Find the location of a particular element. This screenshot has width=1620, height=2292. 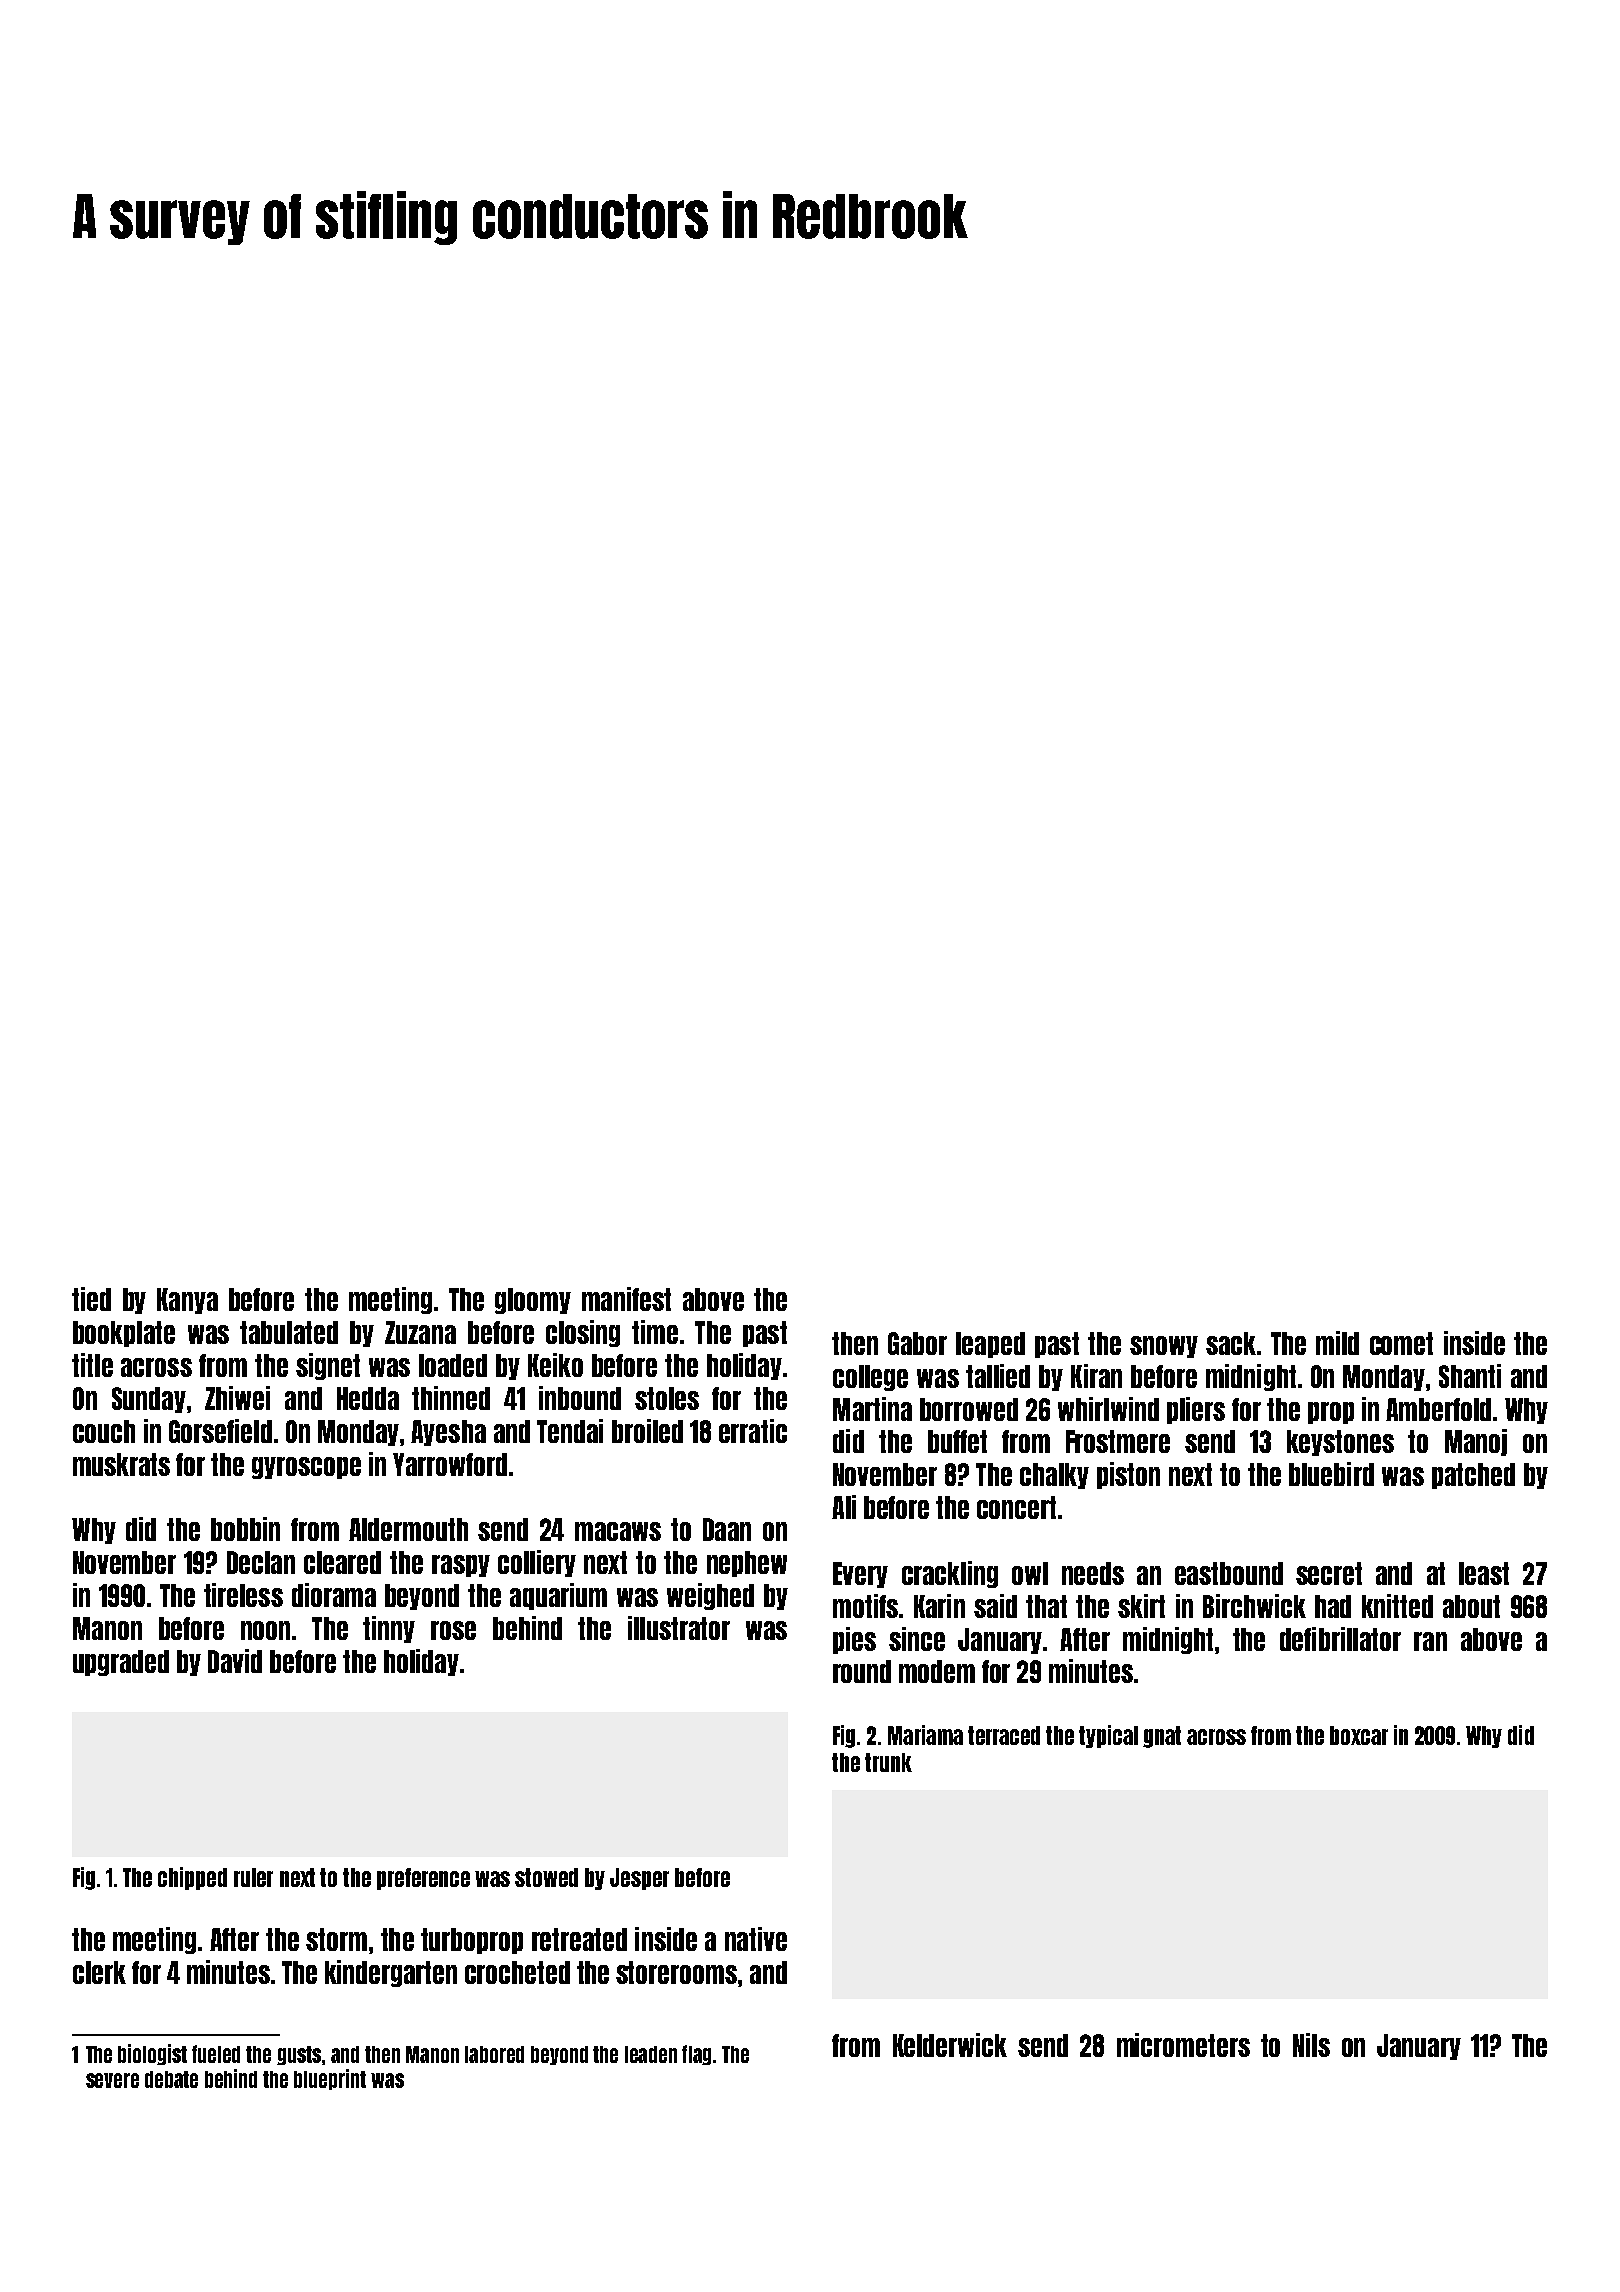

boxcar is located at coordinates (1359, 1735).
